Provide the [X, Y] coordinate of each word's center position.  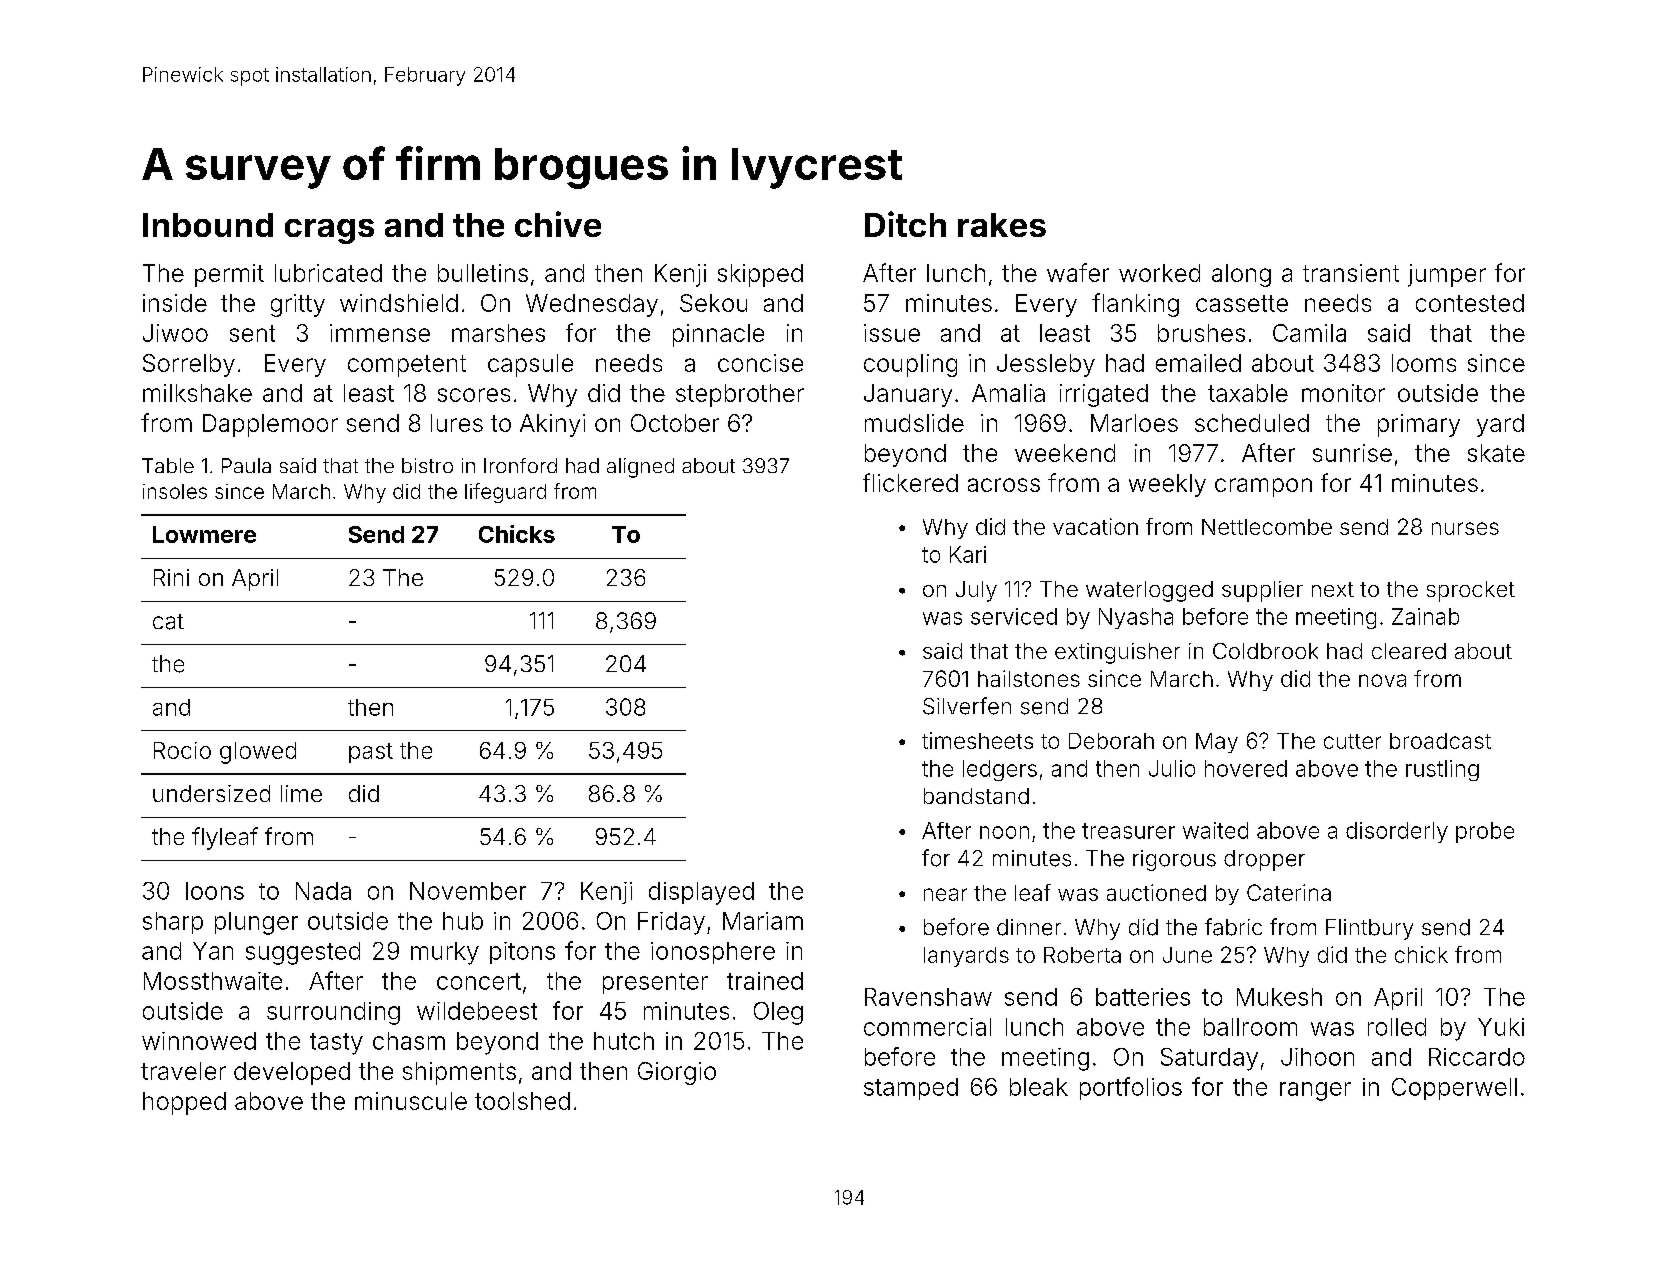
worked [1159, 273]
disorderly [1397, 832]
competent [407, 366]
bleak [1039, 1087]
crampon [1263, 487]
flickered [910, 482]
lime [301, 793]
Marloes [1134, 423]
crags [329, 231]
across [1004, 485]
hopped [184, 1103]
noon [1004, 832]
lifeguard [505, 493]
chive [558, 224]
